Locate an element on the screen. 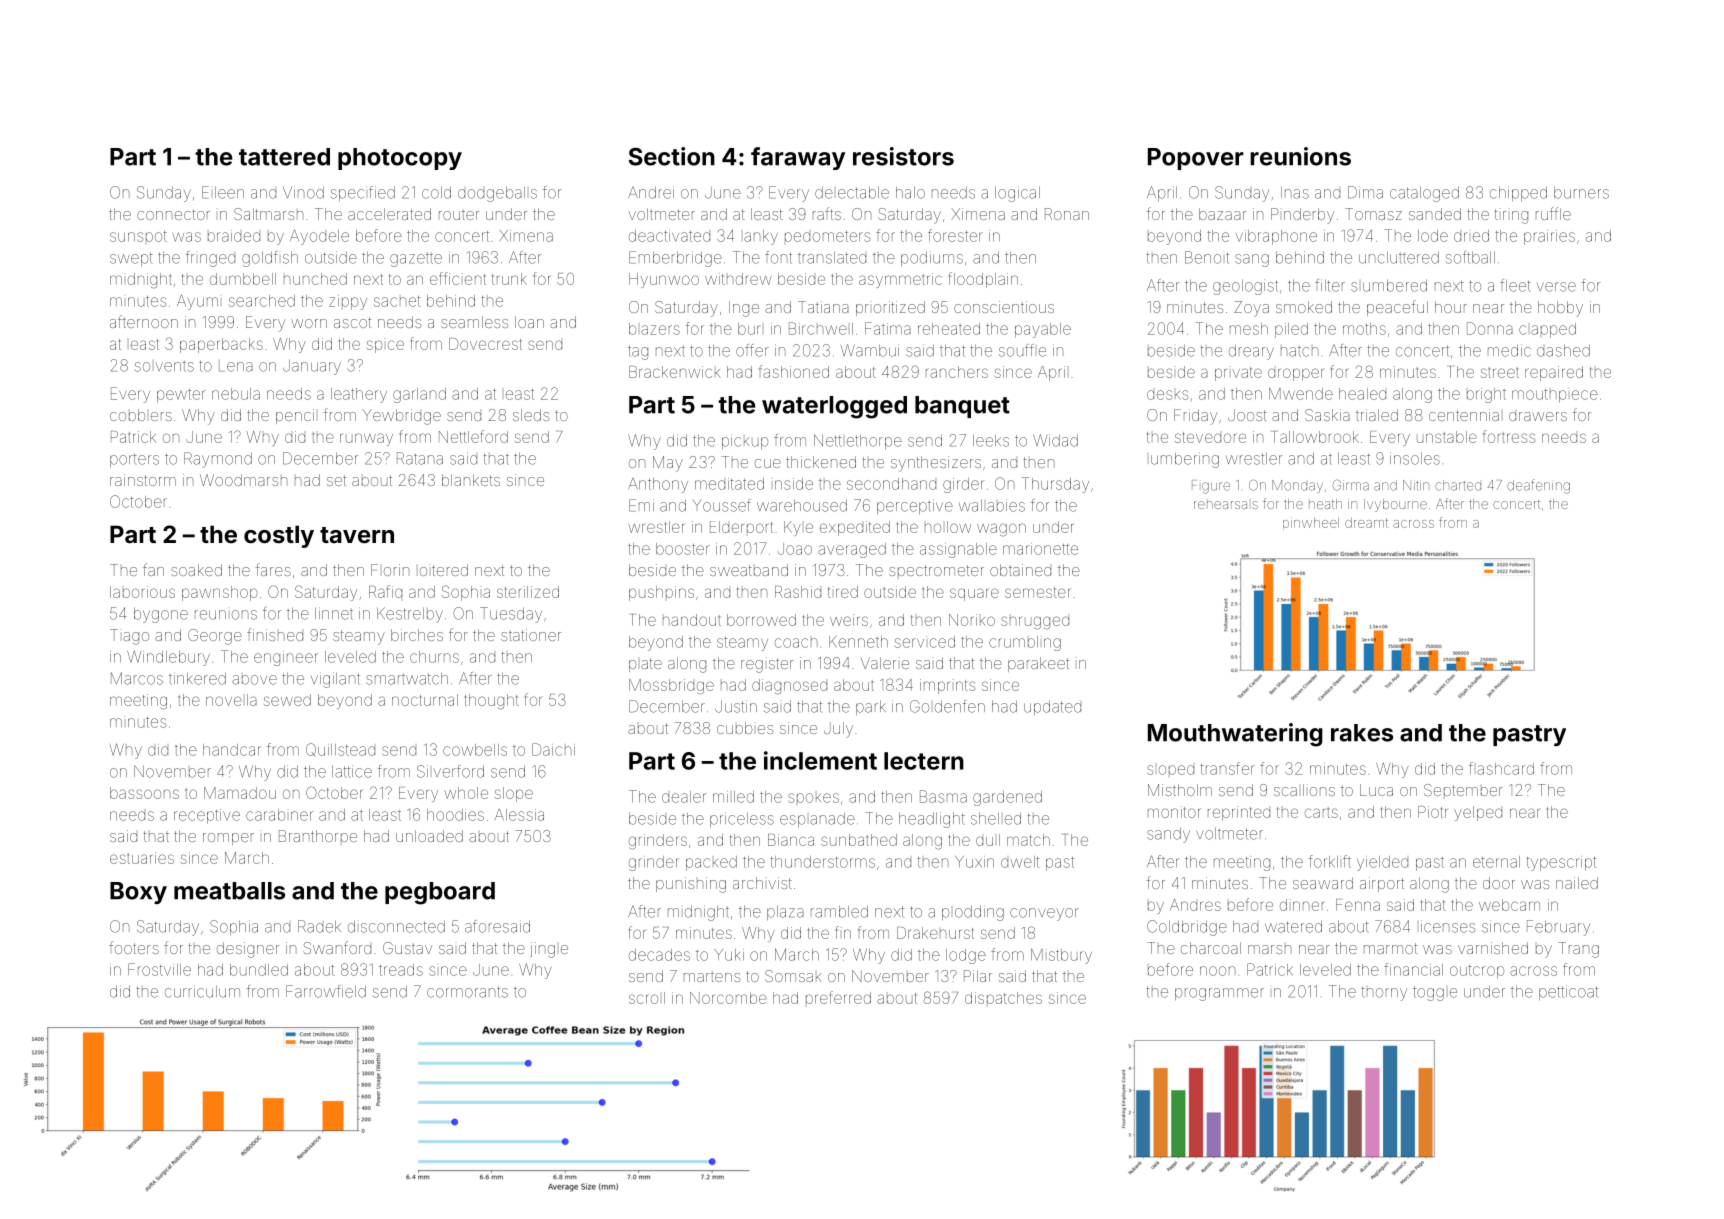 The width and height of the screenshot is (1724, 1219). pinwheel is located at coordinates (1311, 523).
